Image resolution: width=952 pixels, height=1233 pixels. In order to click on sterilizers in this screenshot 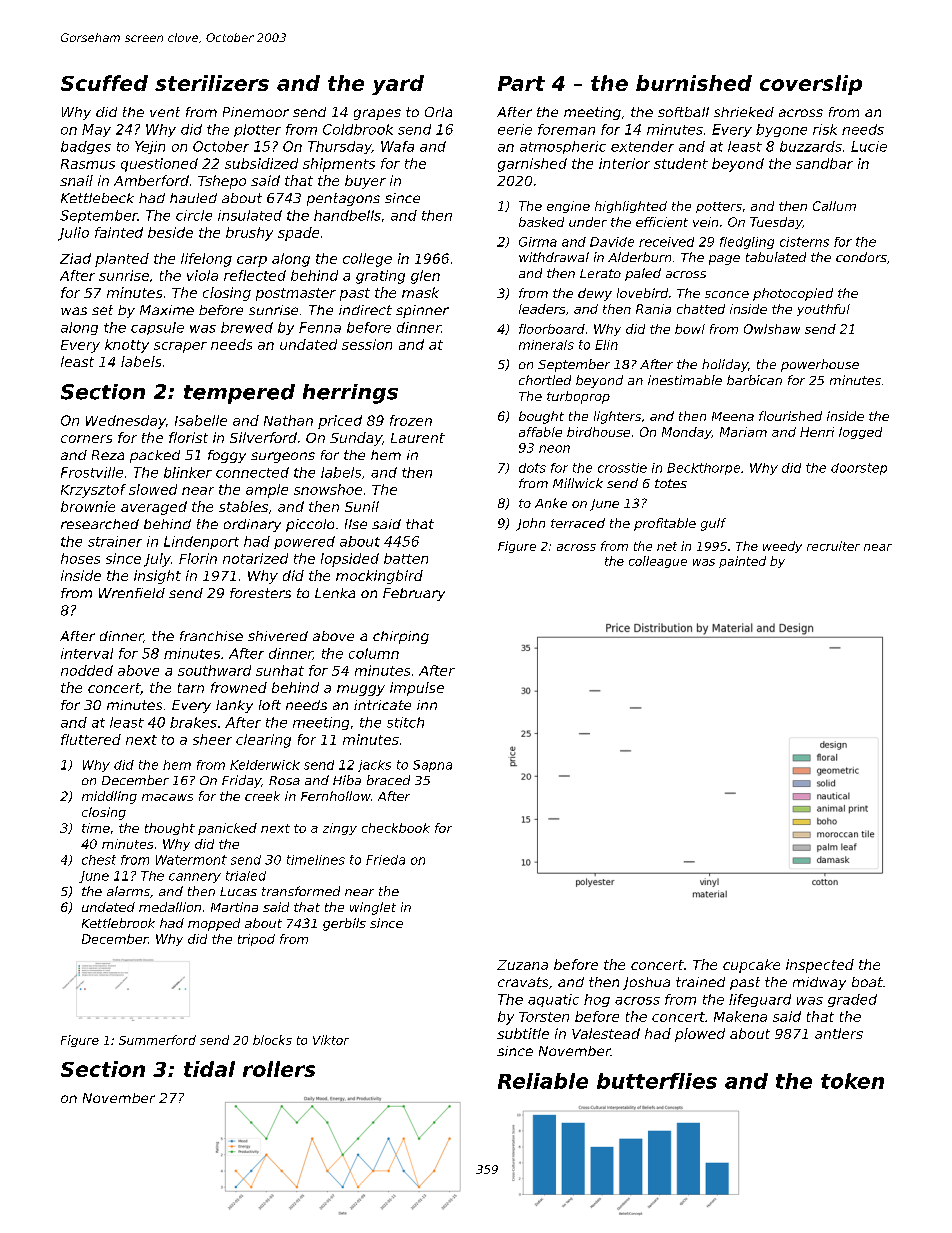, I will do `click(212, 83)`.
